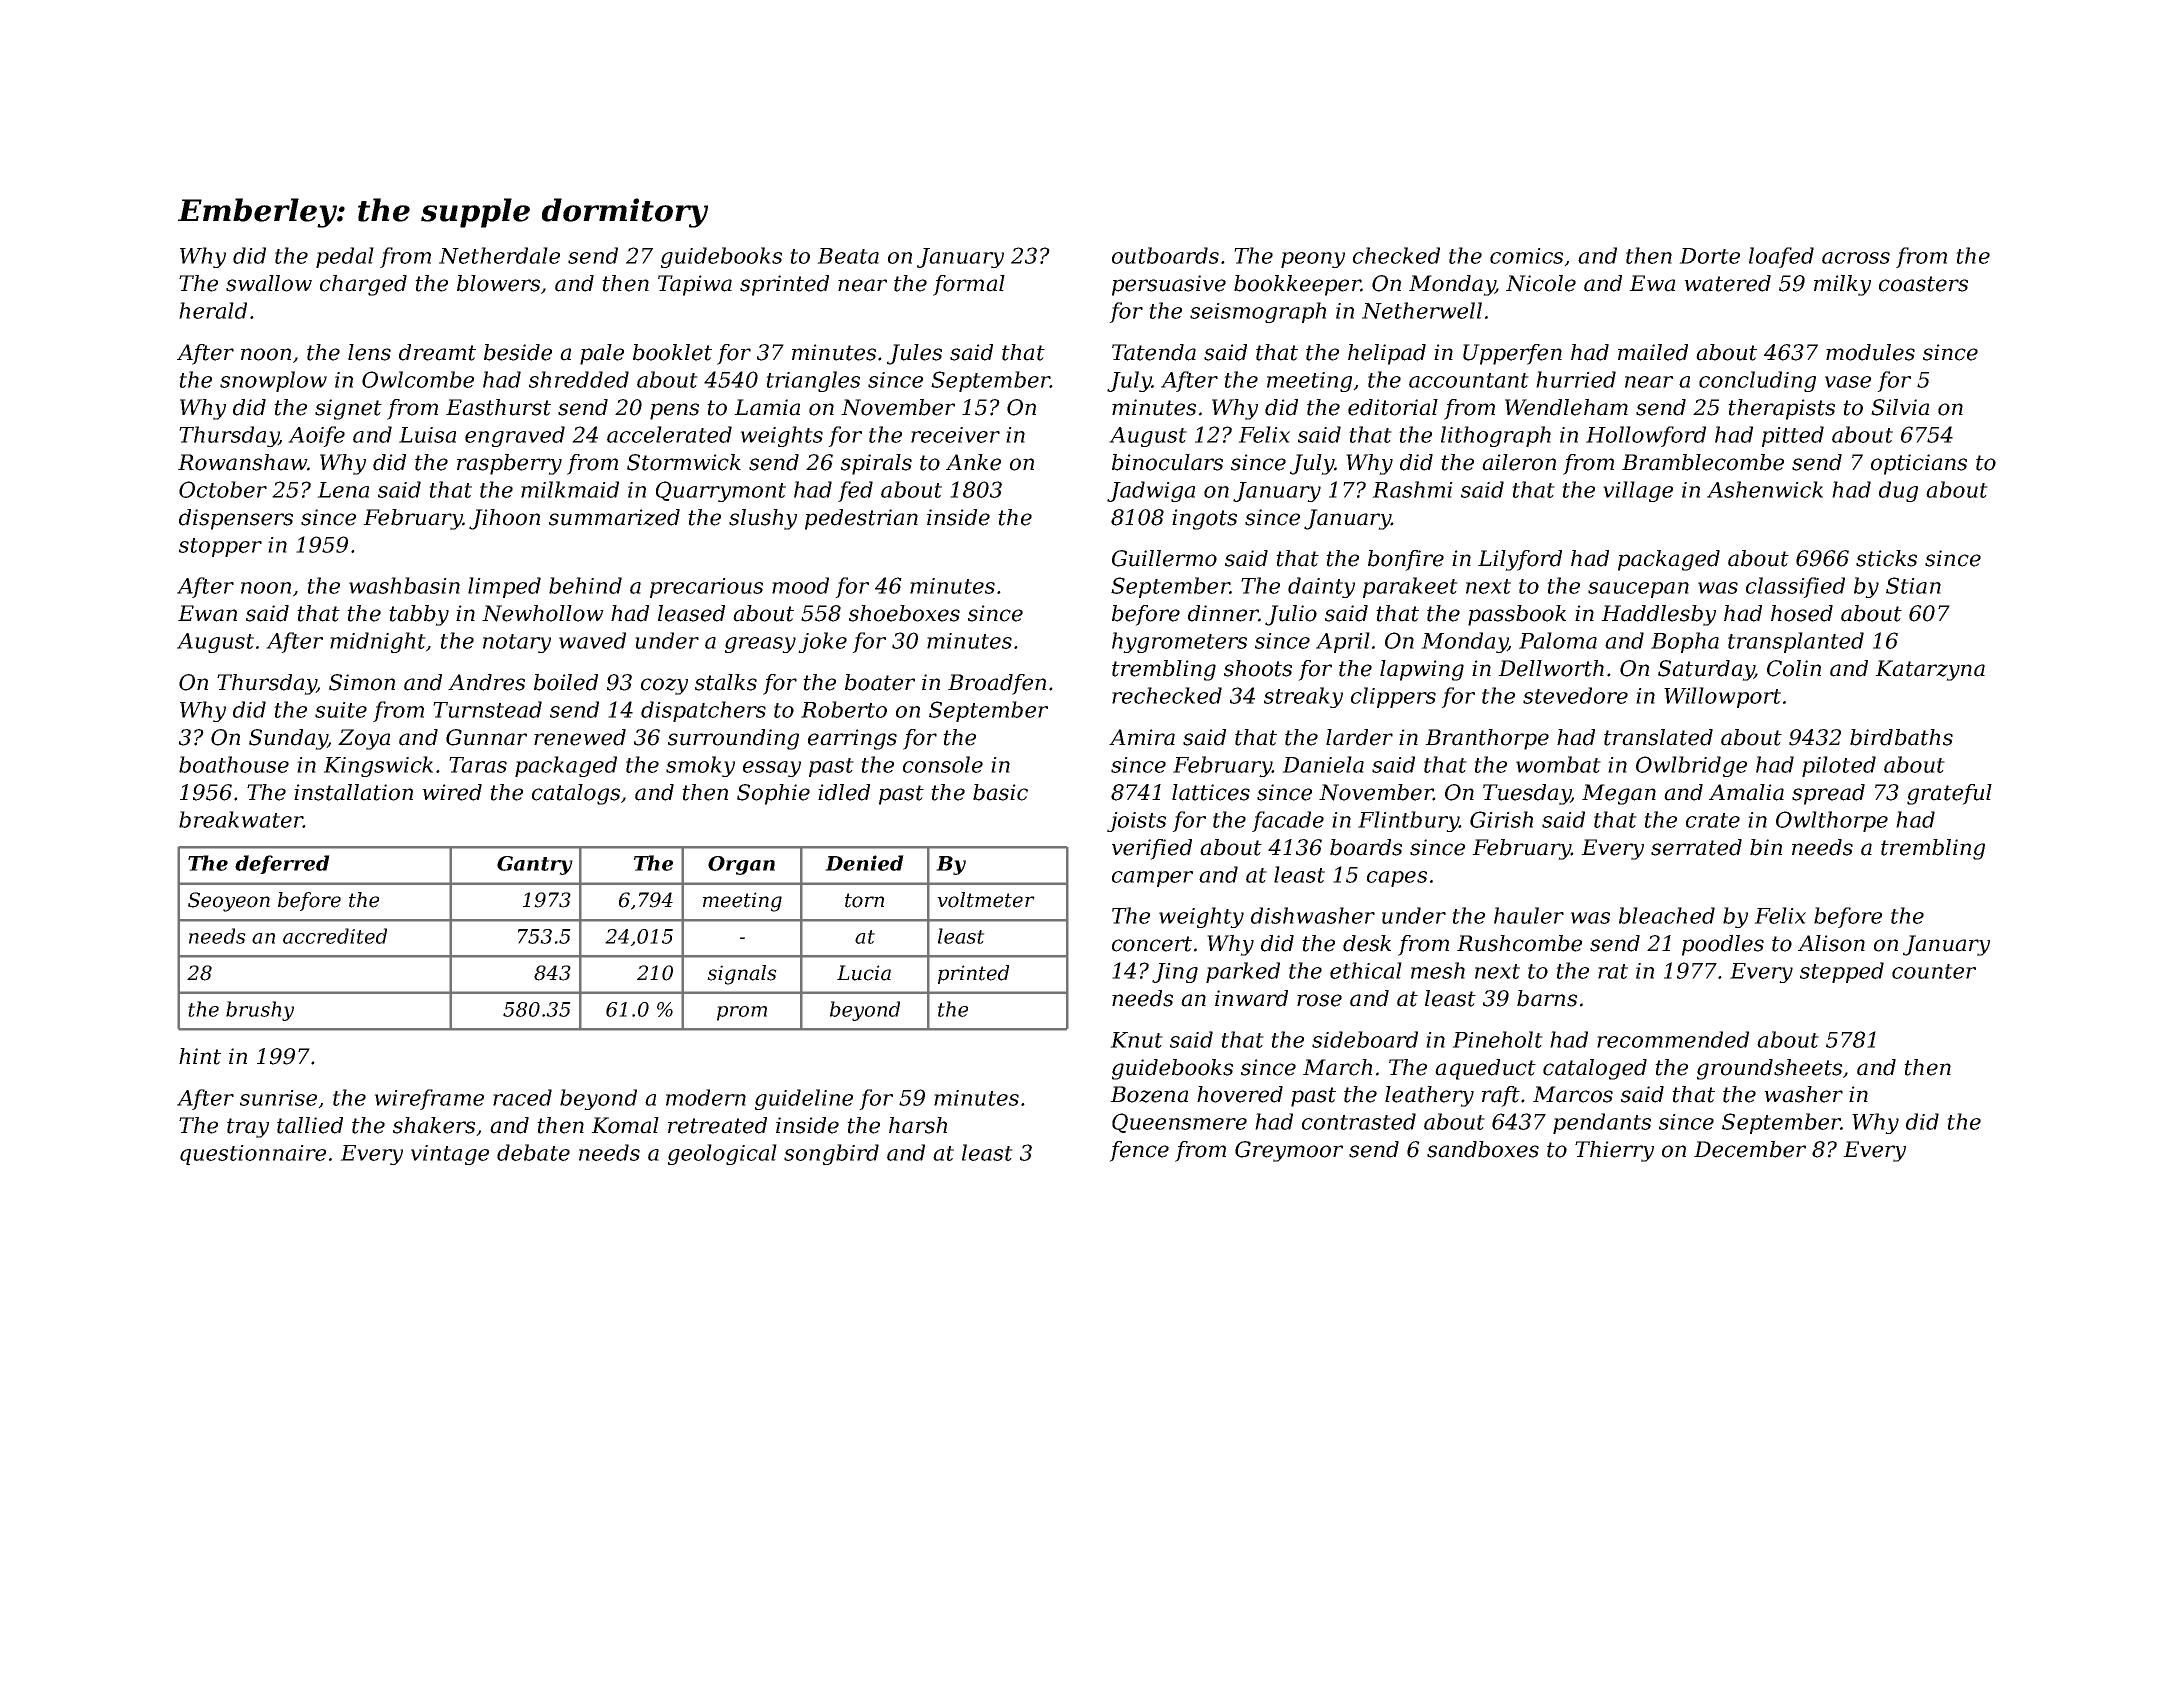 Image resolution: width=2178 pixels, height=1683 pixels. Describe the element at coordinates (260, 1011) in the document. I see `brushy` at that location.
